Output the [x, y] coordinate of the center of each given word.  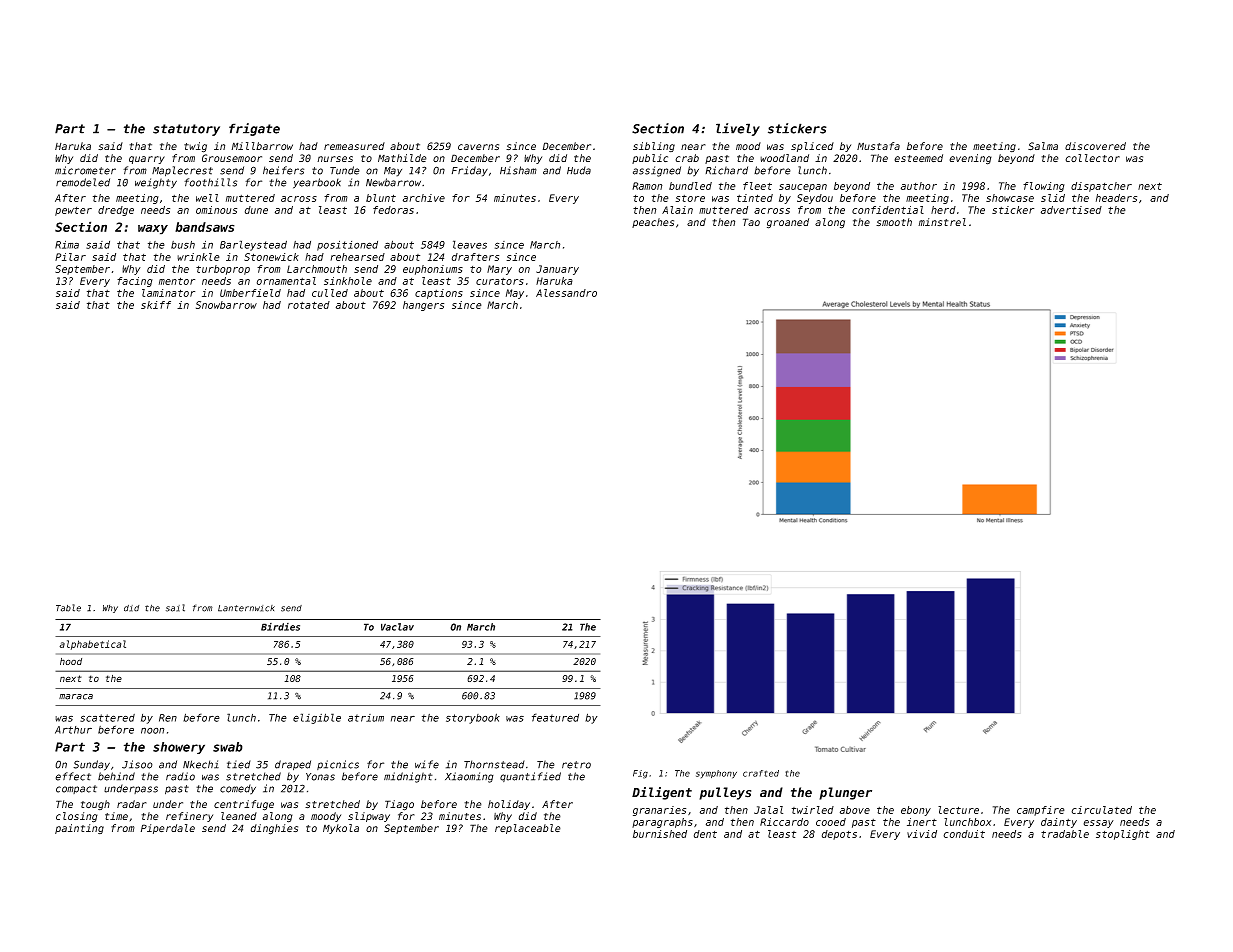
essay [1098, 824]
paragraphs [662, 823]
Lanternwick [246, 608]
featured [555, 717]
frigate [254, 129]
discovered [1095, 146]
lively [738, 129]
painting [79, 829]
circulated [1101, 810]
